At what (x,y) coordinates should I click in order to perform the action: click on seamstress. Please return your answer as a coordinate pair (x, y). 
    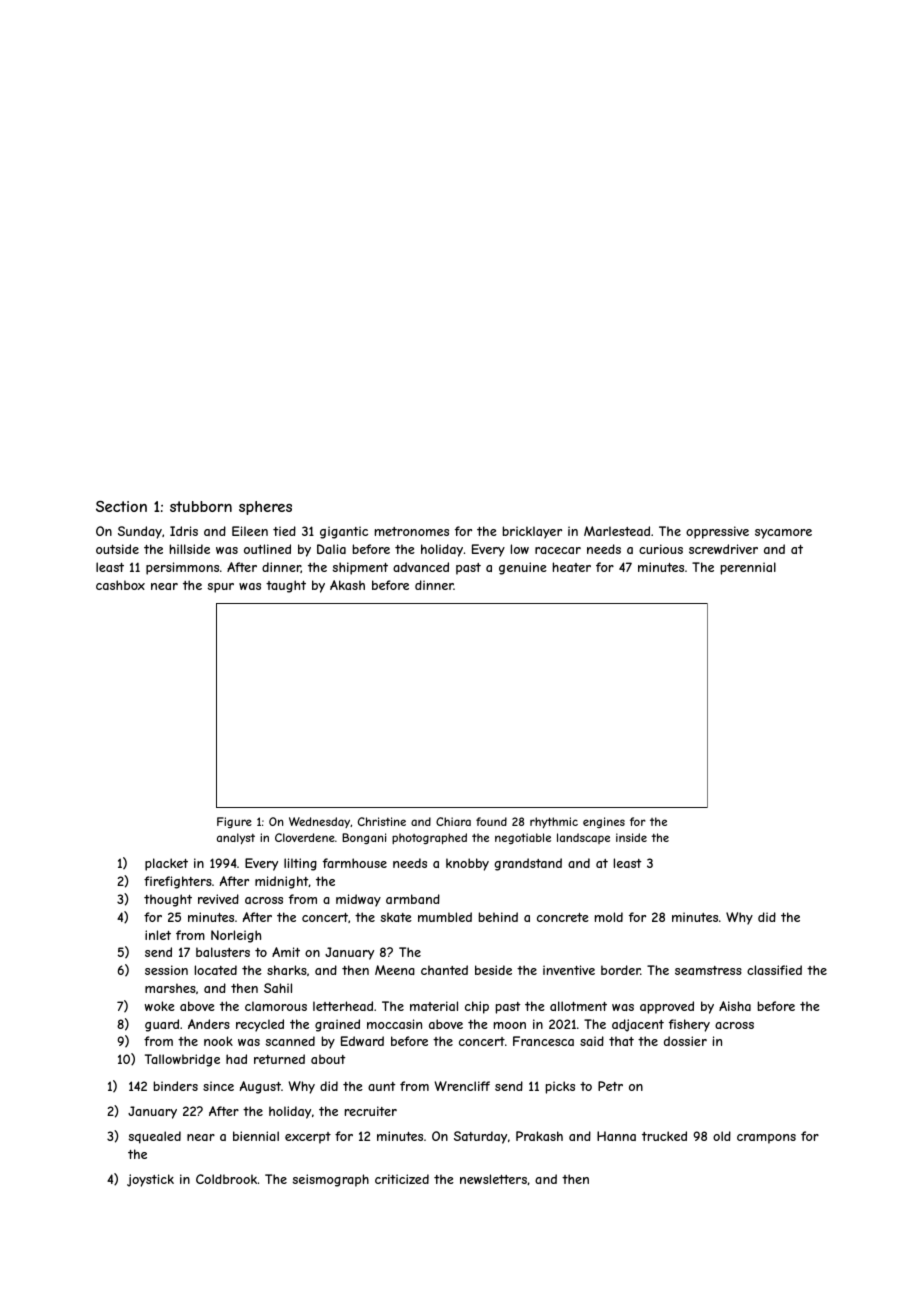
    Looking at the image, I should click on (708, 970).
